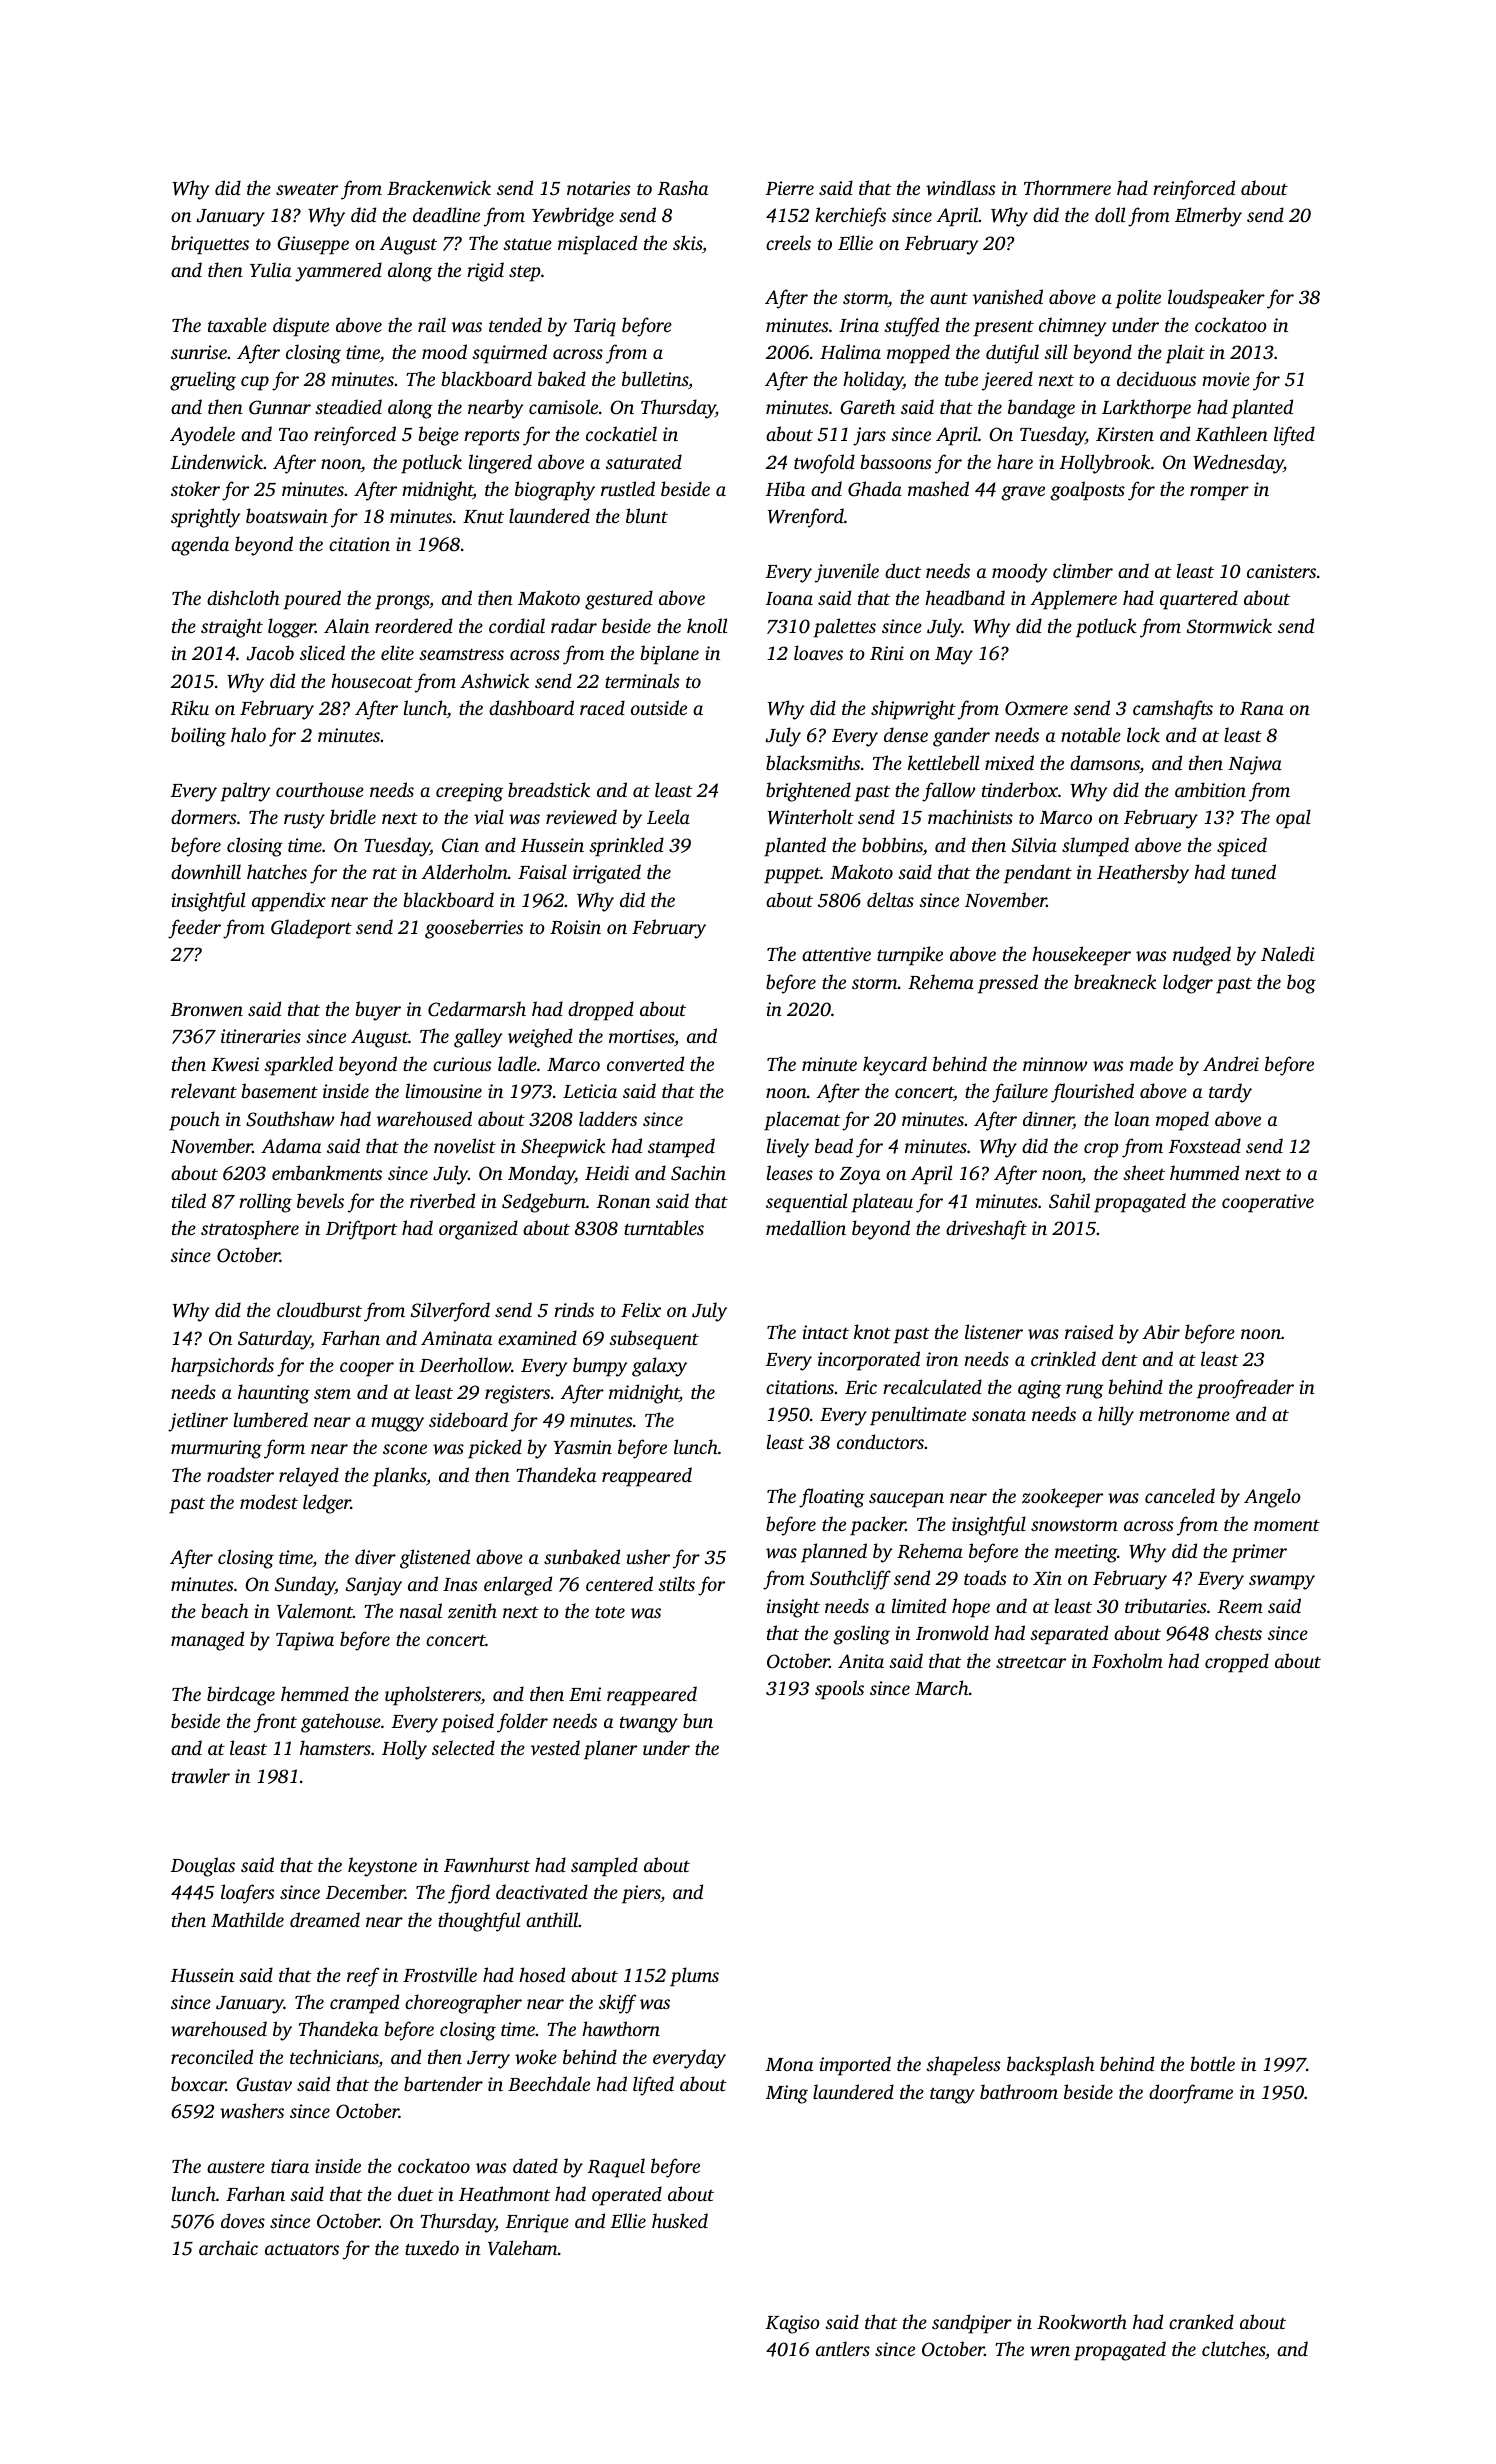 This screenshot has width=1496, height=2464. What do you see at coordinates (320, 789) in the screenshot?
I see `courthouse` at bounding box center [320, 789].
